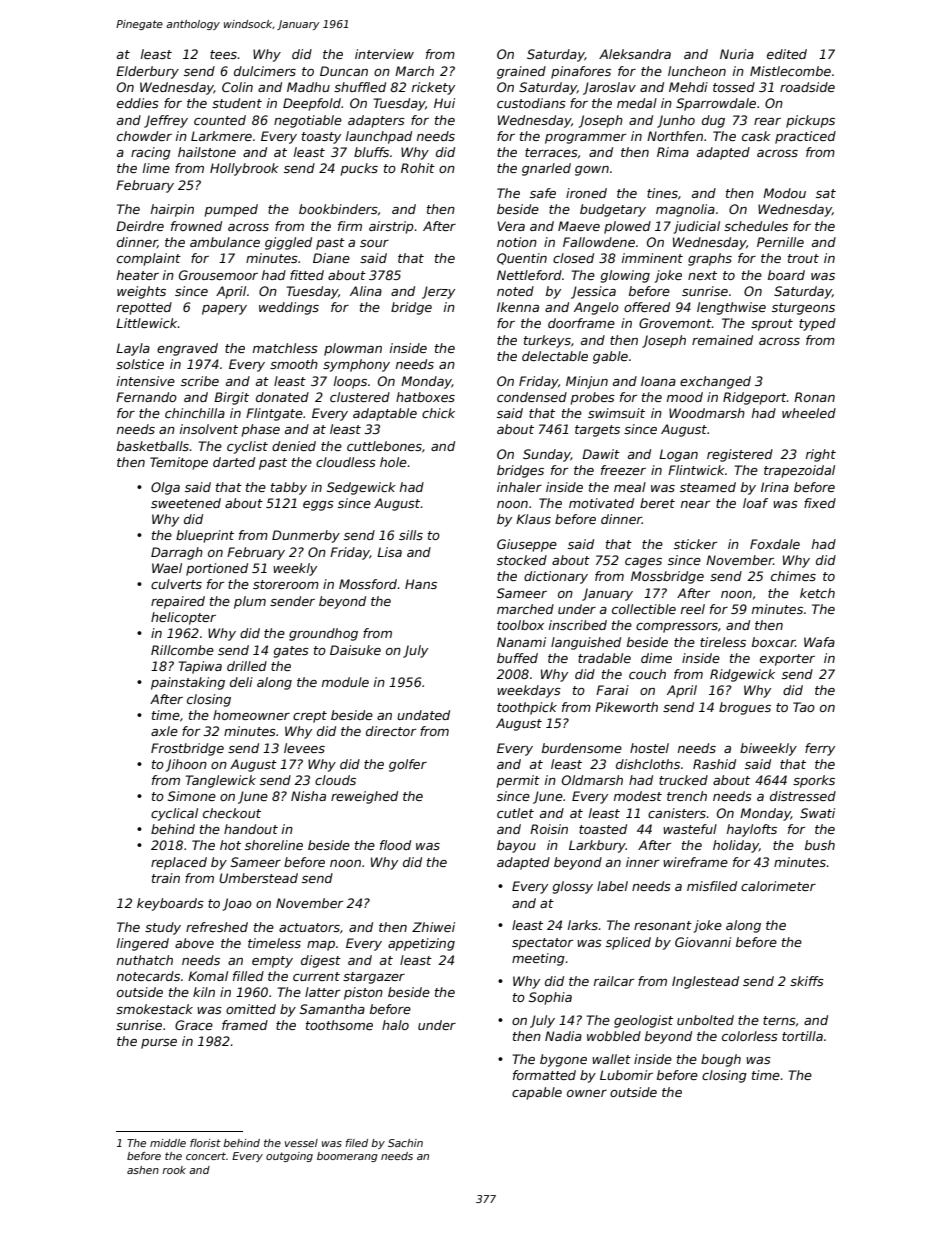 The width and height of the screenshot is (952, 1233). Describe the element at coordinates (207, 152) in the screenshot. I see `hailstone` at that location.
